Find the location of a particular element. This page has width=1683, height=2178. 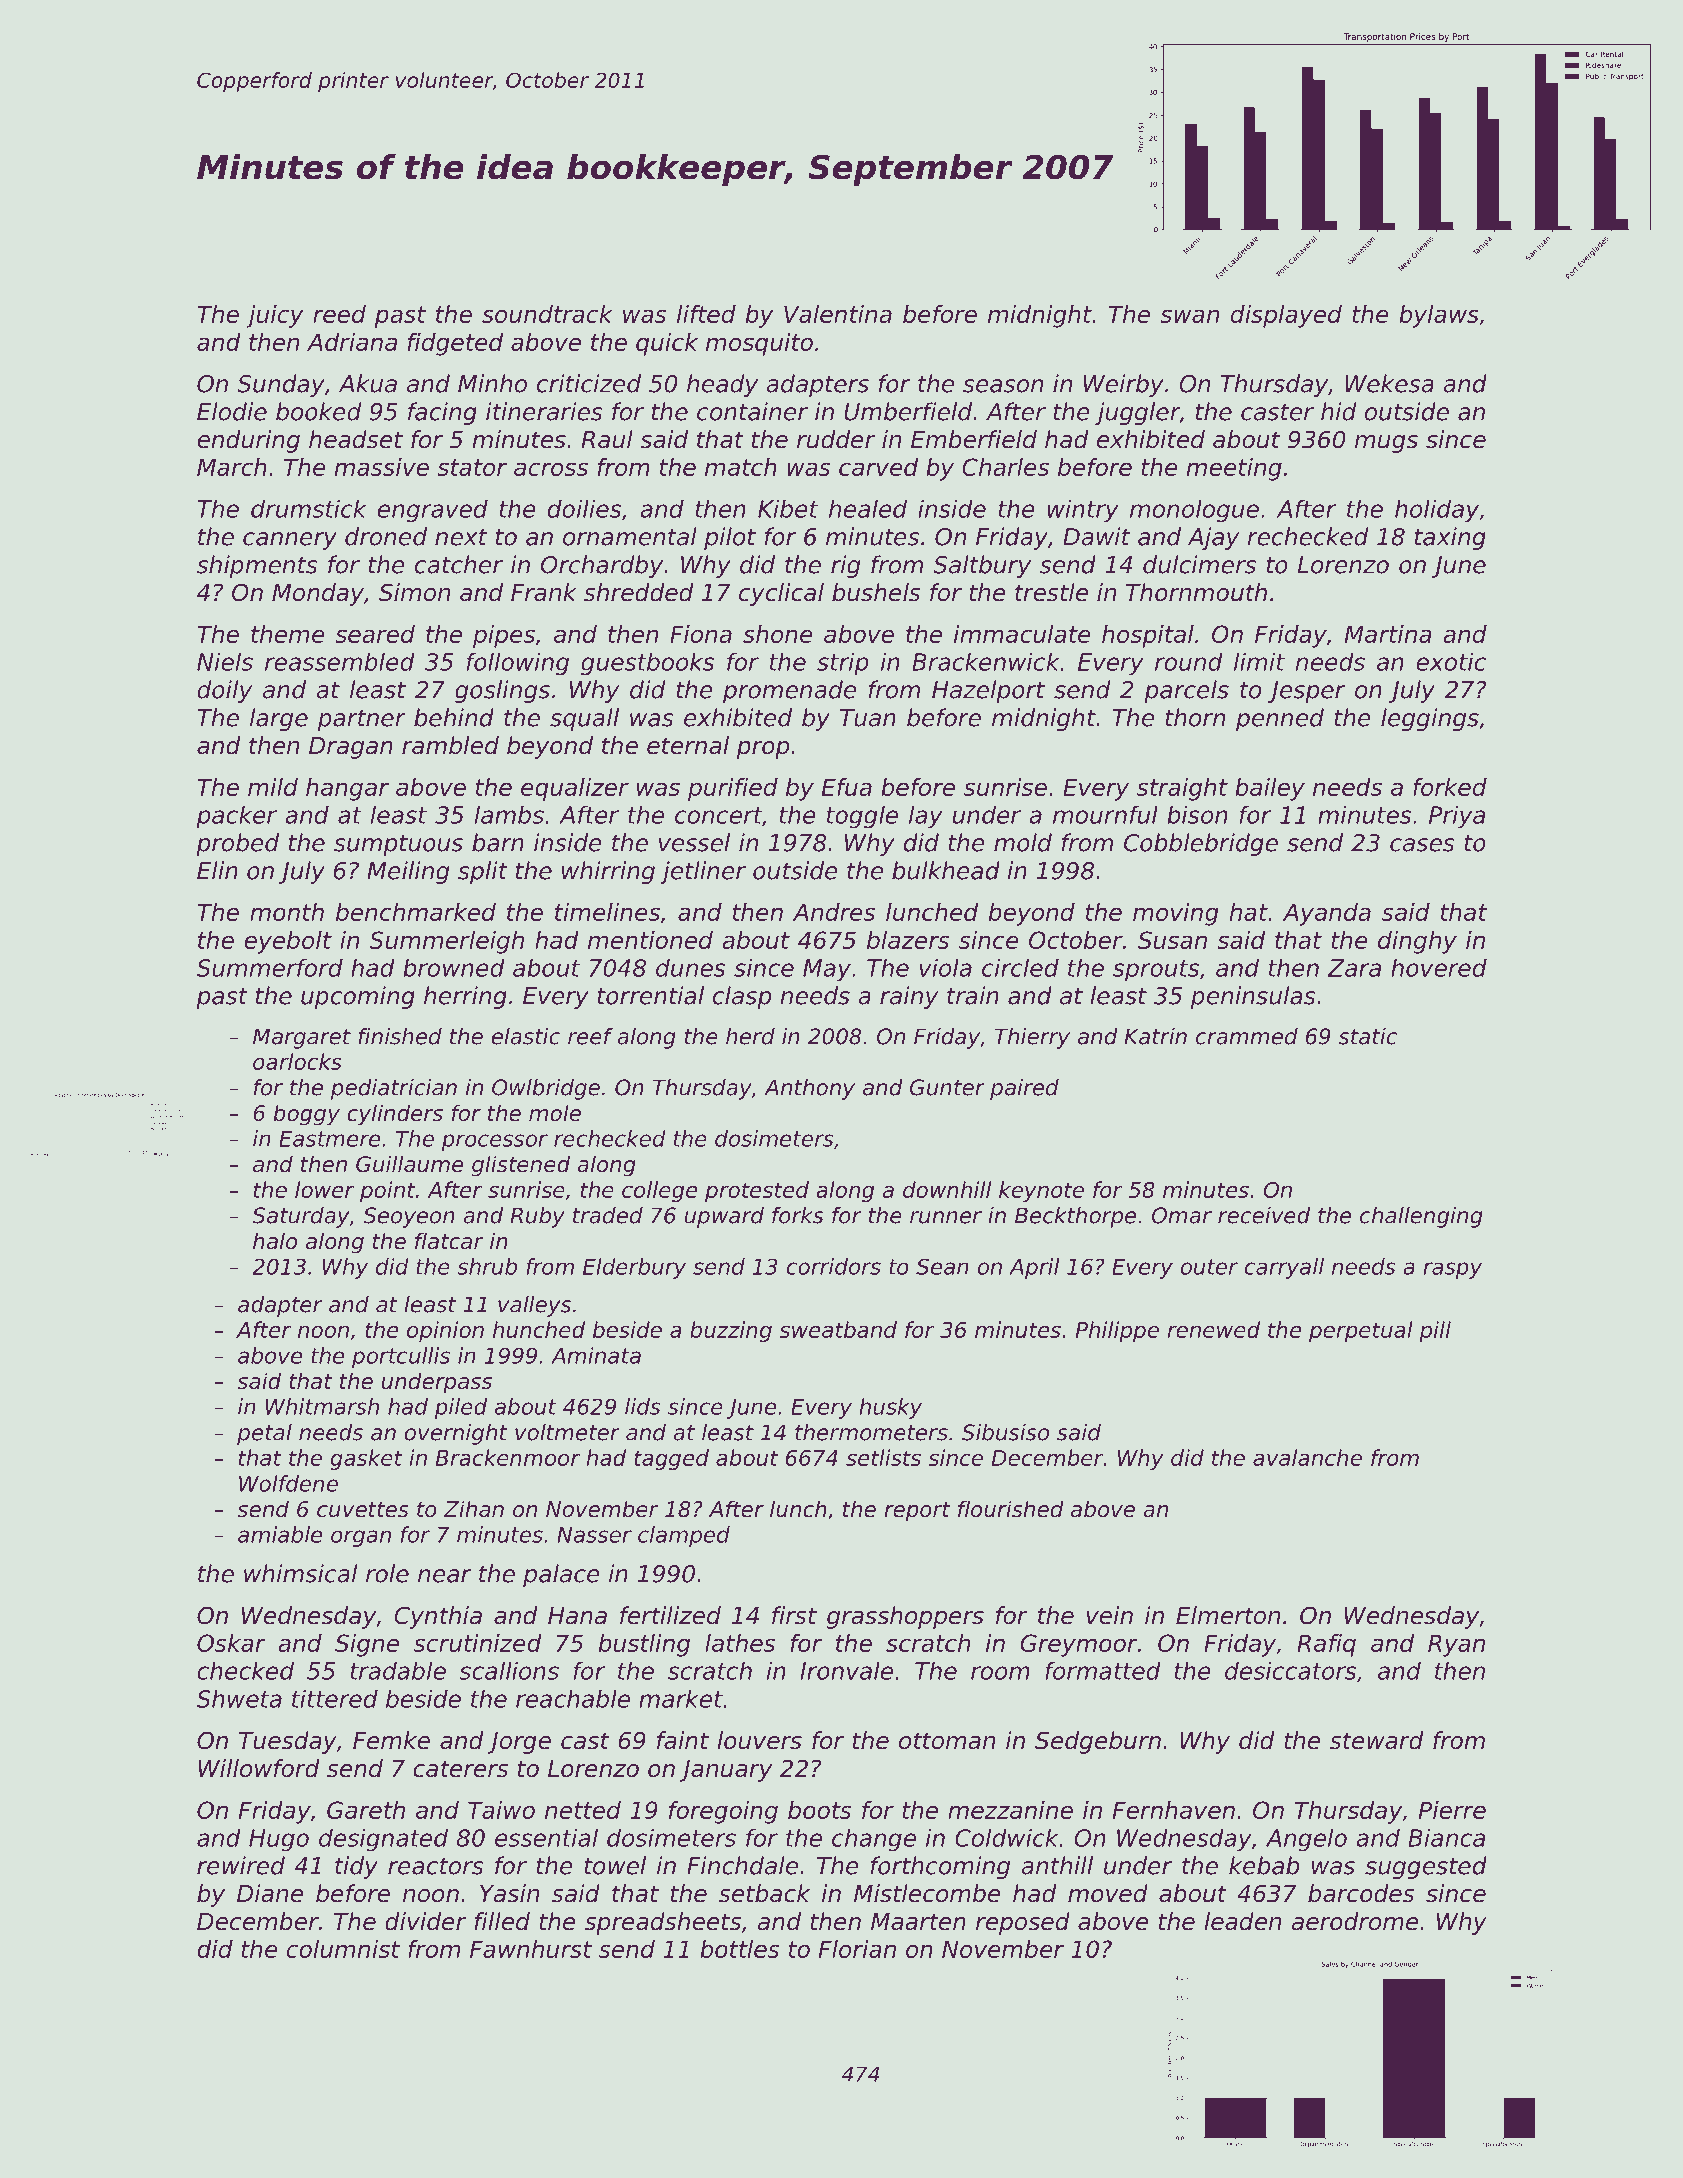

blazers is located at coordinates (908, 940).
